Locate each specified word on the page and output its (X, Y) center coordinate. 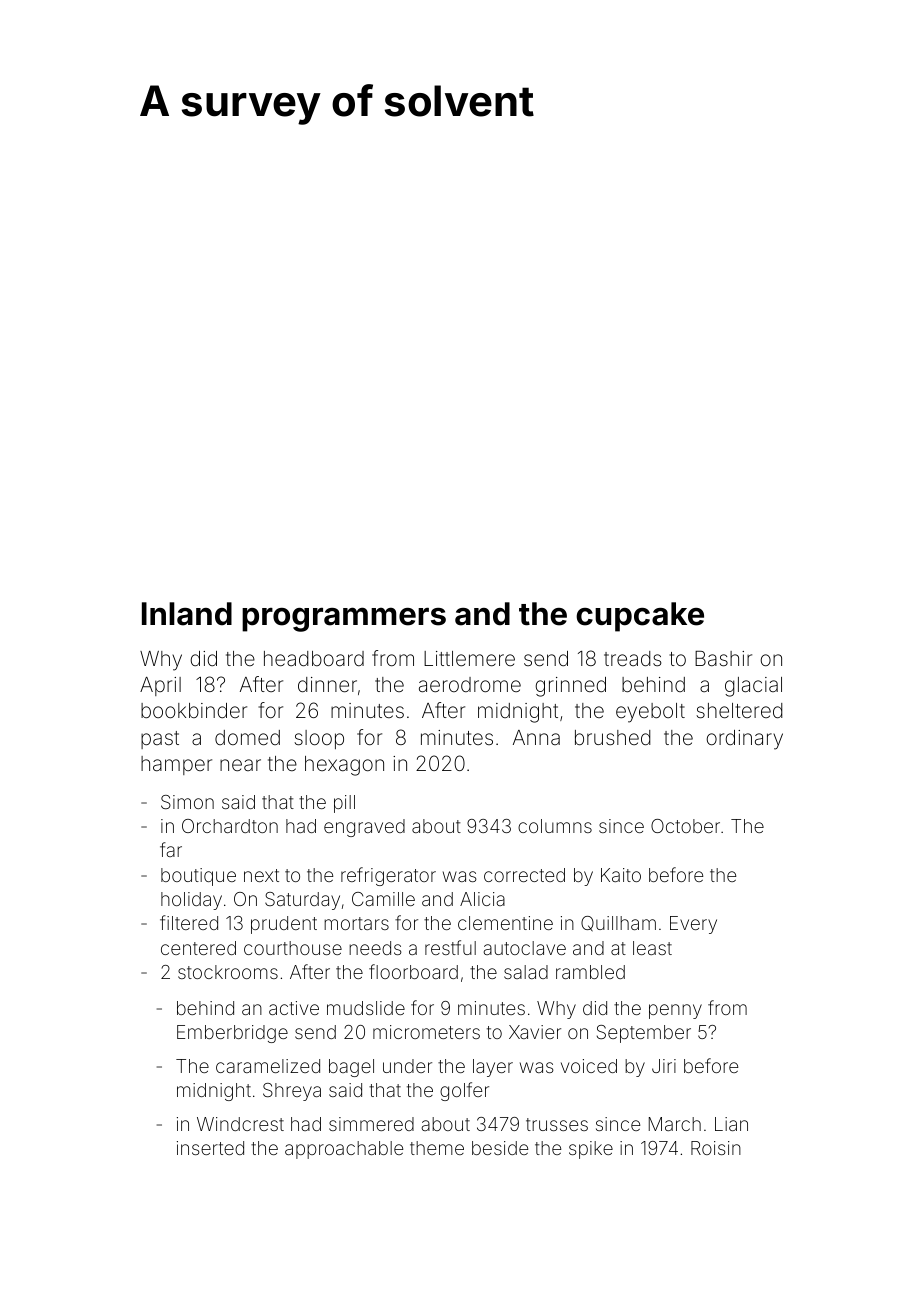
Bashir (723, 658)
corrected (524, 875)
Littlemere (469, 658)
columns (555, 826)
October (685, 826)
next (261, 875)
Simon (187, 802)
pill (344, 804)
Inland (187, 614)
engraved (364, 828)
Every (693, 925)
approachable (344, 1150)
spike (591, 1150)
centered (198, 948)
